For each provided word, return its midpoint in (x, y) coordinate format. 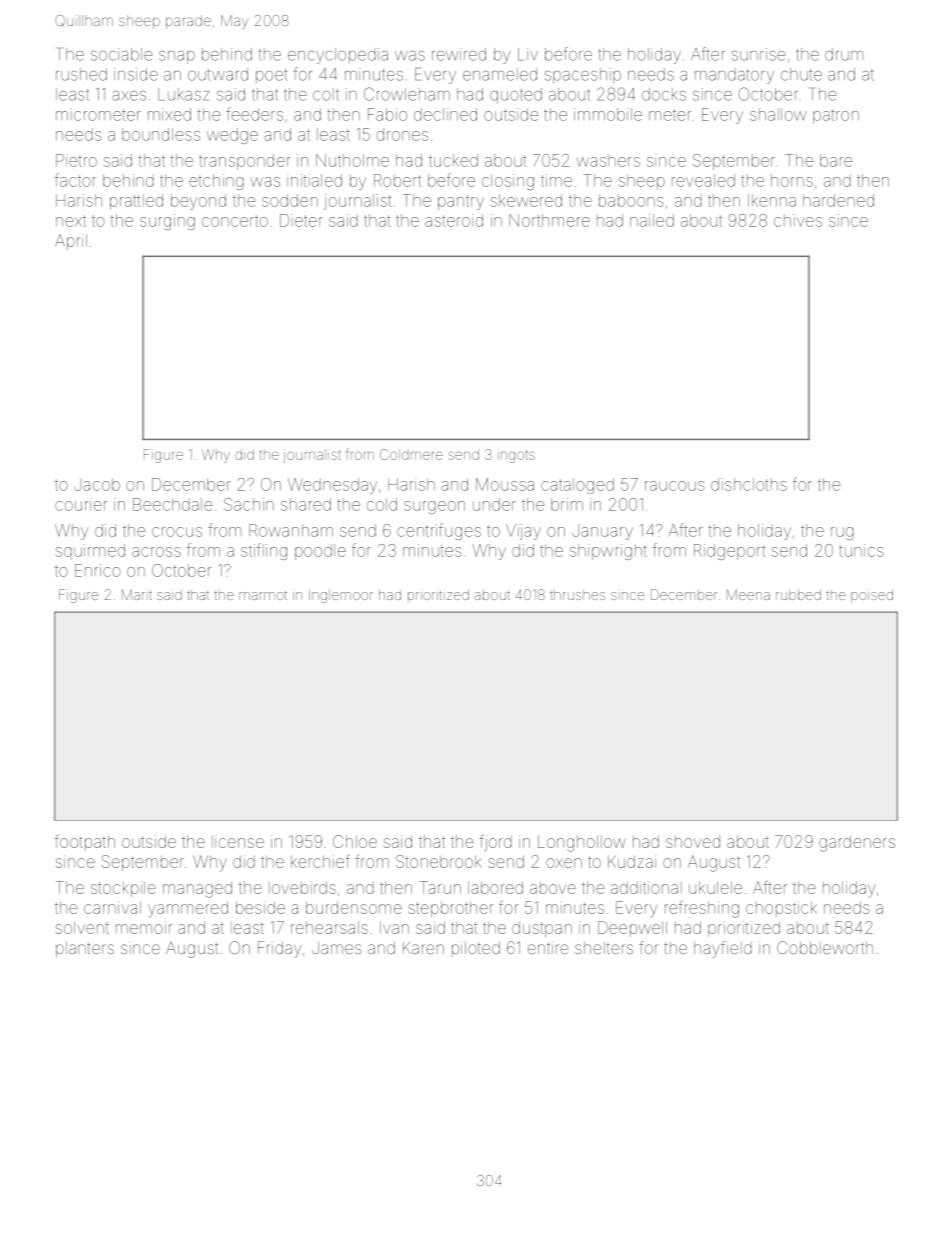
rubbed (798, 595)
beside (260, 907)
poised (872, 596)
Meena (748, 594)
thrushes (577, 595)
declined (445, 114)
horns (792, 180)
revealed (703, 180)
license (238, 842)
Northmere (549, 220)
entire (548, 948)
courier (81, 504)
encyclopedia (338, 56)
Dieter (301, 220)
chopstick (781, 909)
